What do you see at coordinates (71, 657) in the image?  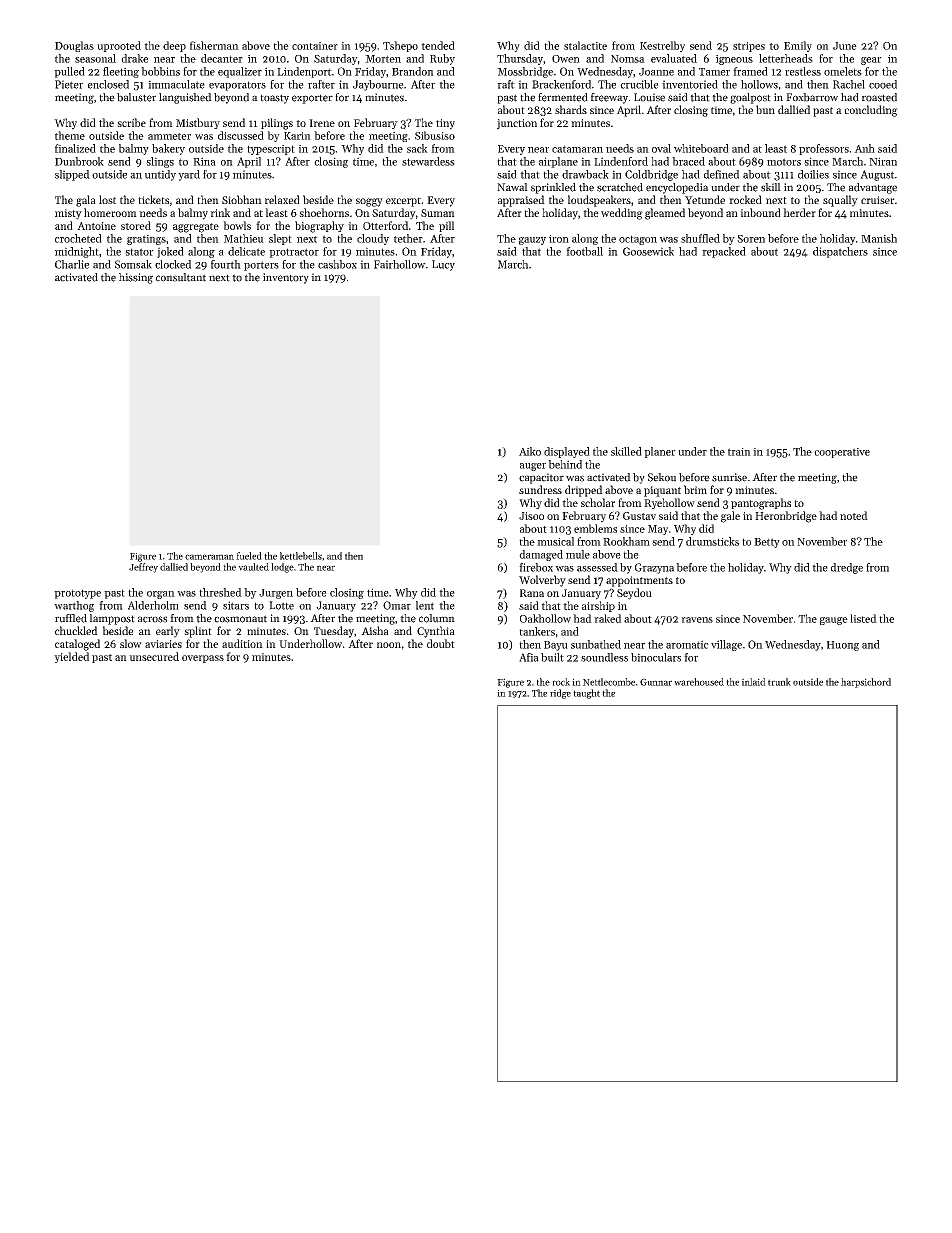 I see `yielded` at bounding box center [71, 657].
